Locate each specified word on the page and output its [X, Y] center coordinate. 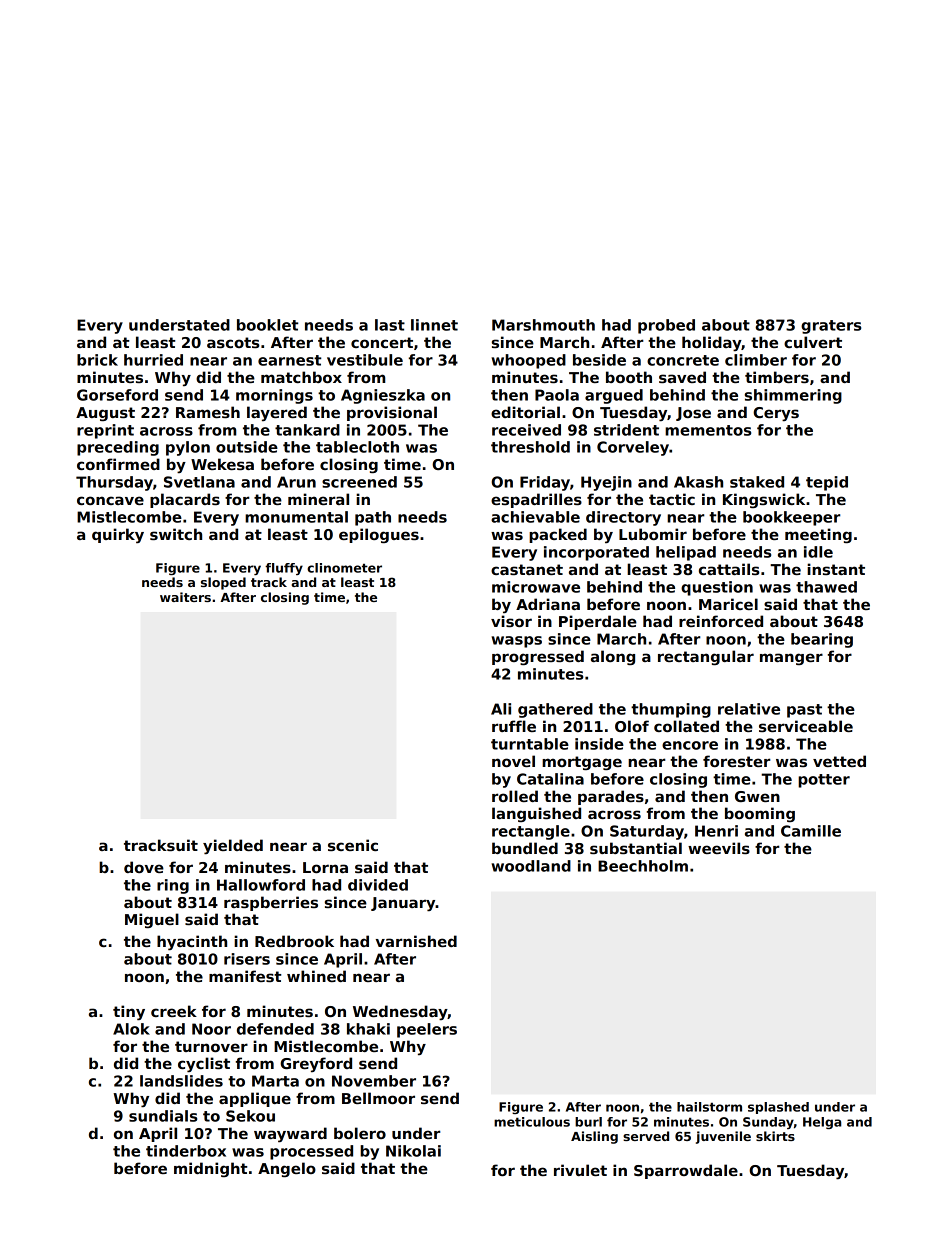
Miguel [152, 920]
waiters [185, 597]
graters [831, 327]
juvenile [723, 1137]
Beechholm [643, 866]
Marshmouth [543, 325]
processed [311, 1152]
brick [97, 360]
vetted [839, 761]
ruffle [514, 726]
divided [378, 885]
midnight [210, 1169]
